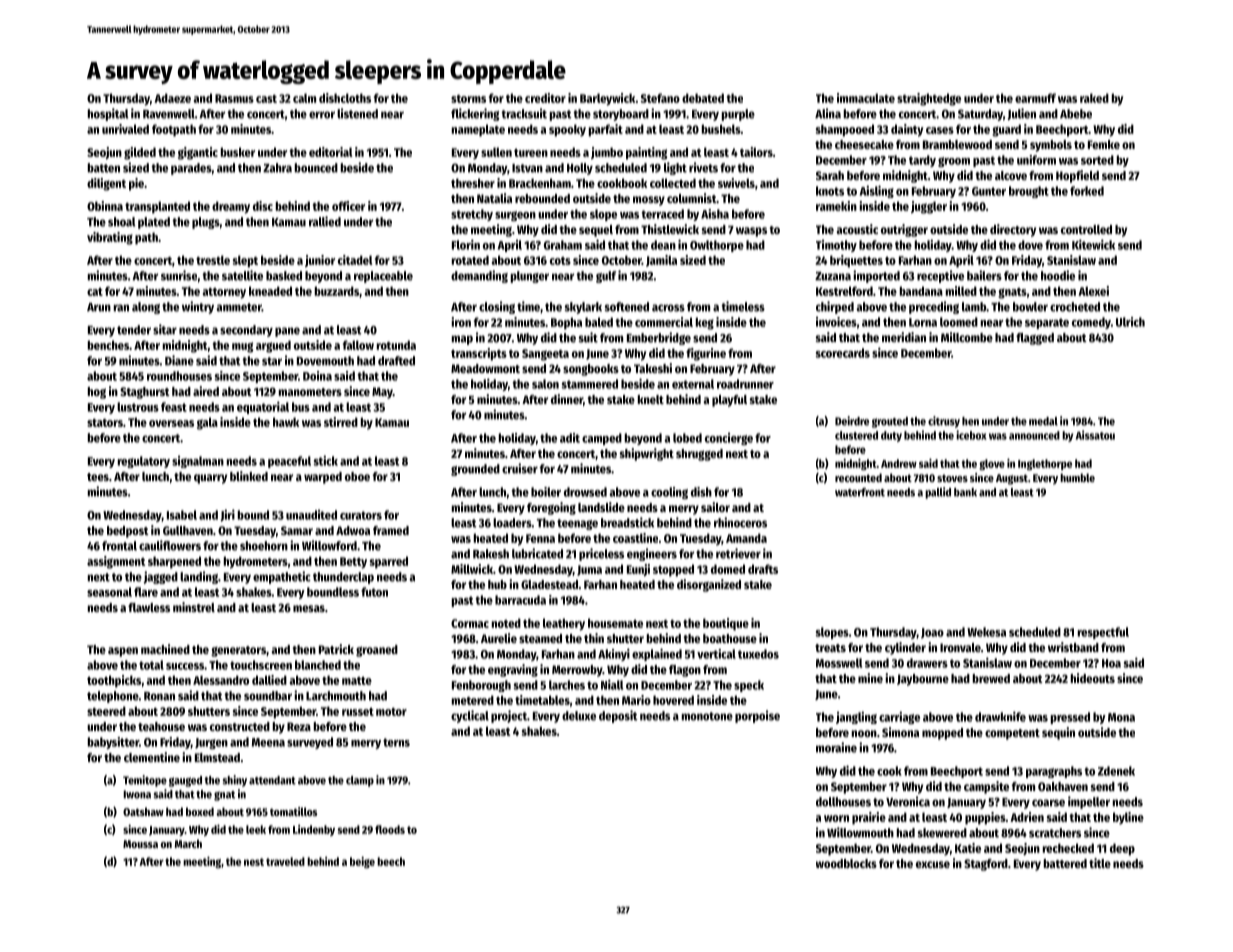  What do you see at coordinates (1035, 98) in the screenshot?
I see `earmuff` at bounding box center [1035, 98].
